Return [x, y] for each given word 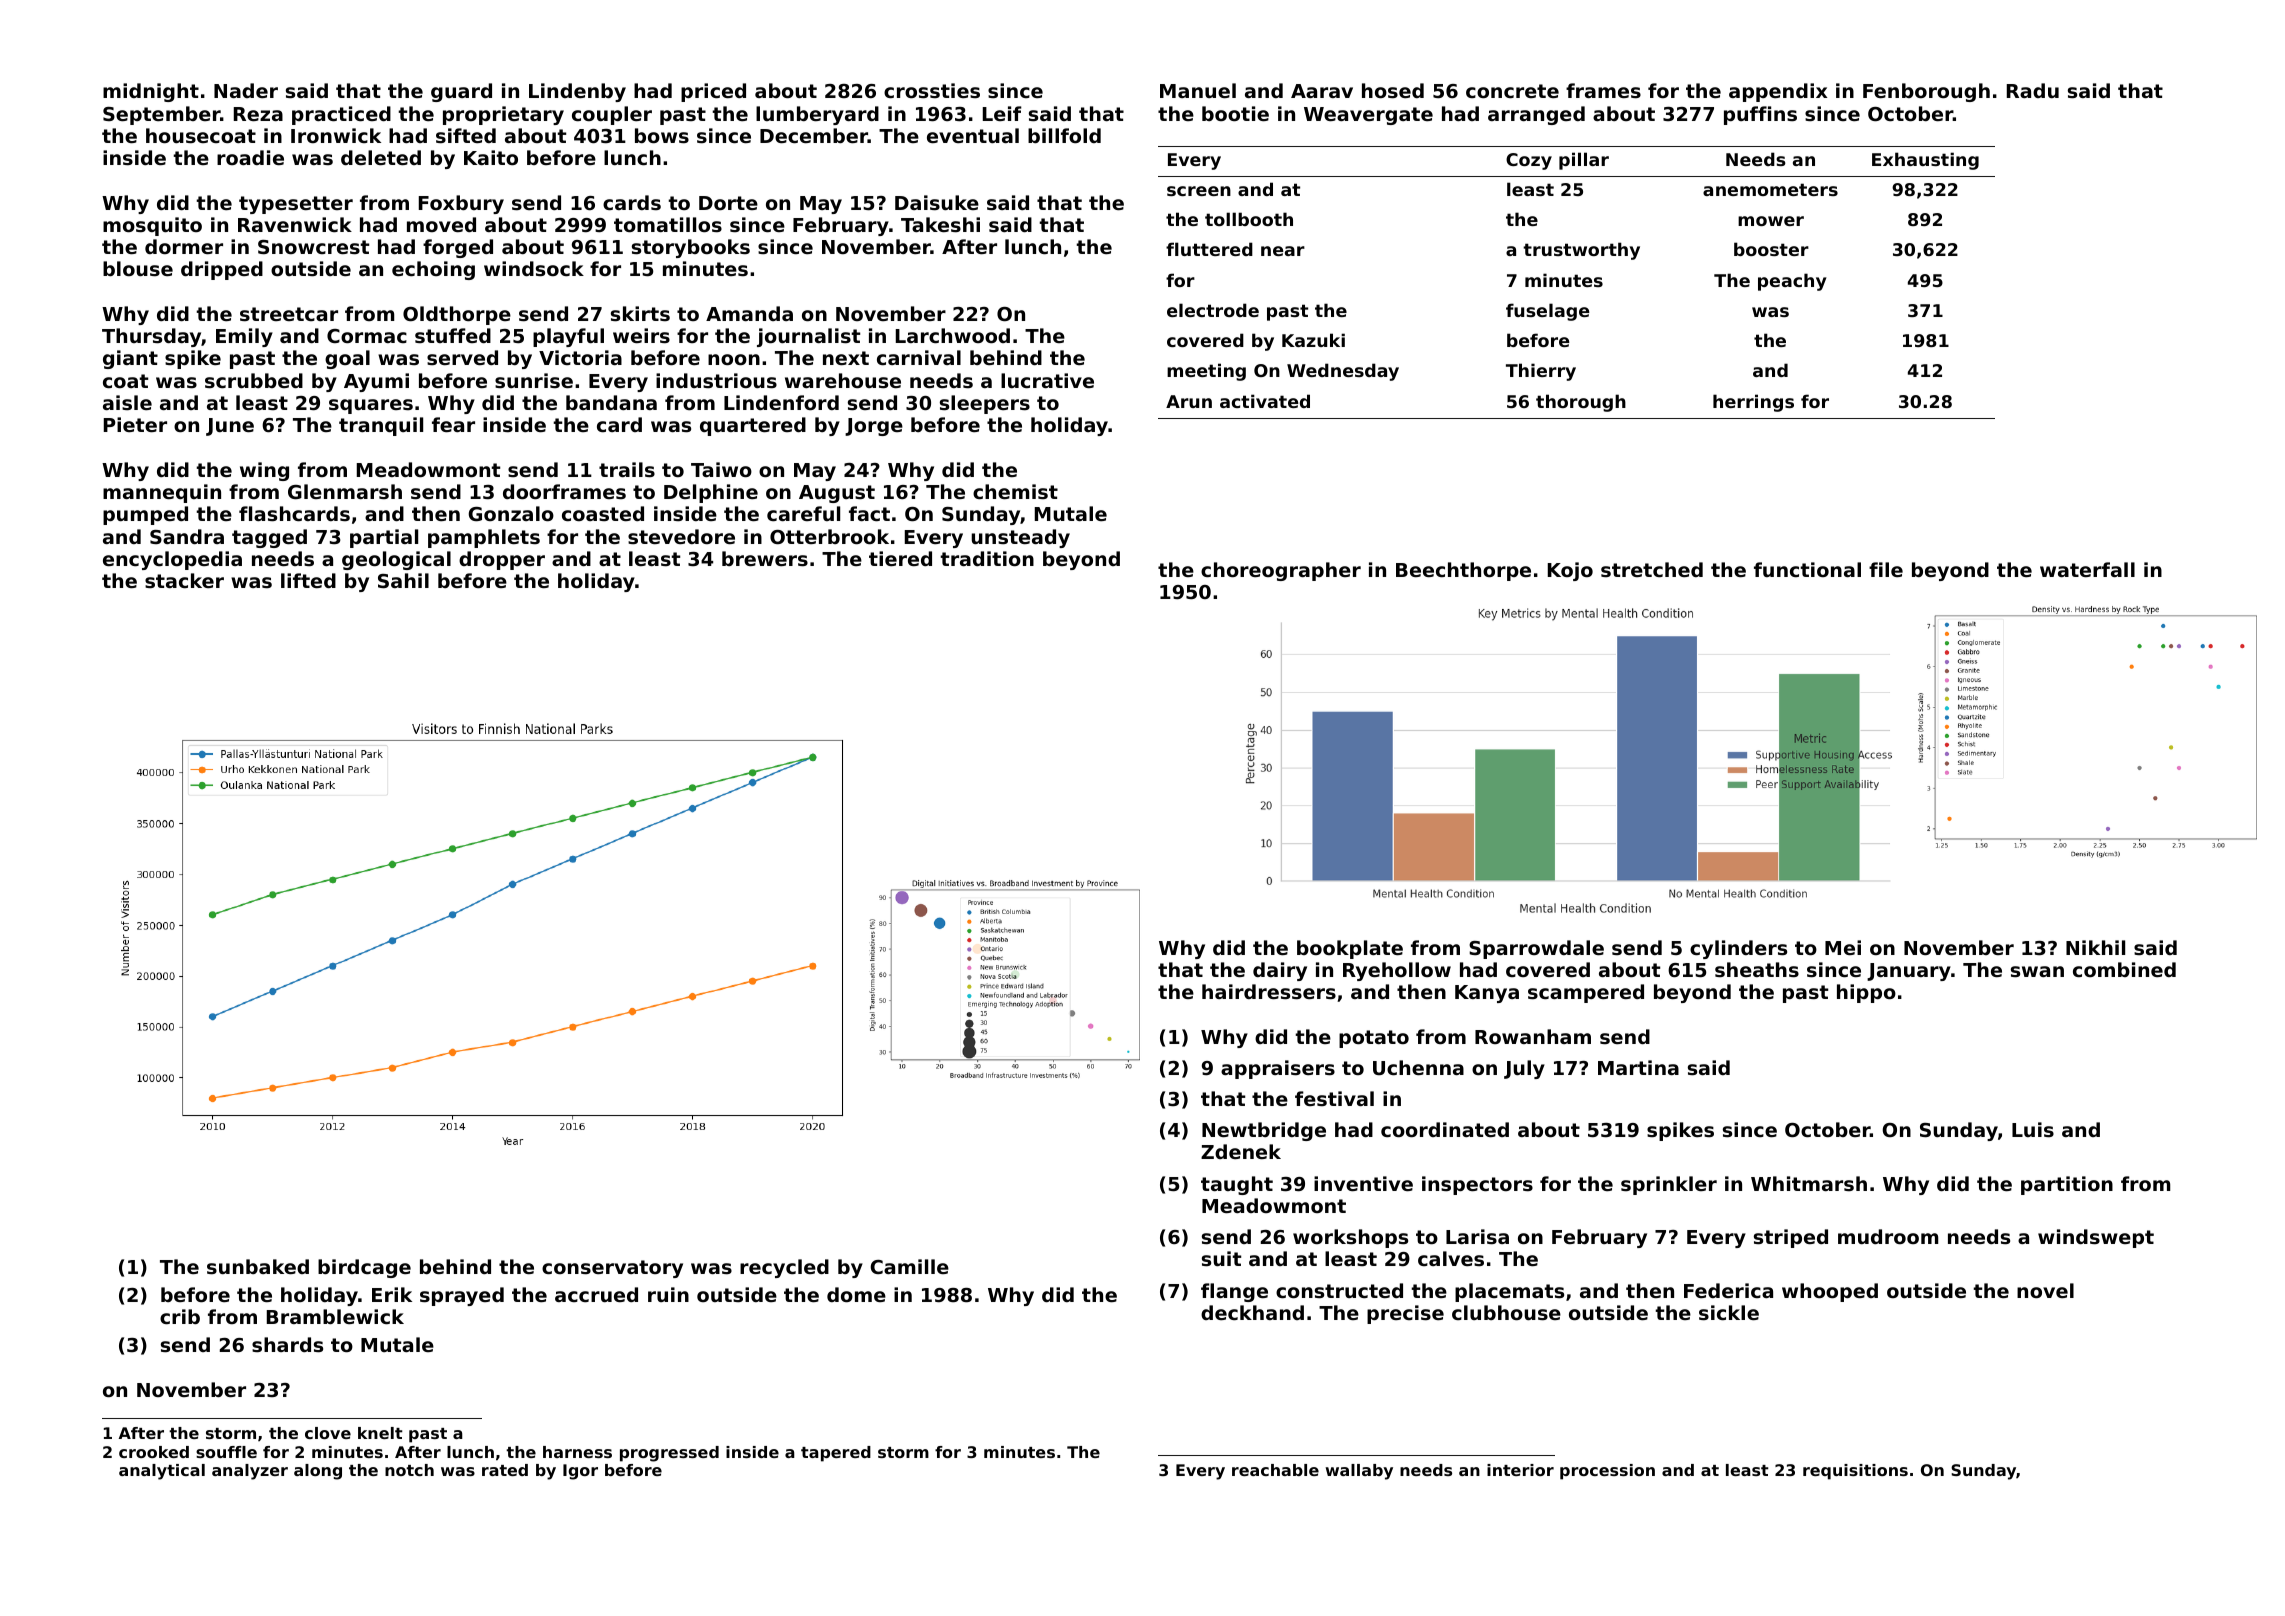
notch [409, 1470]
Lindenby [577, 92]
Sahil [403, 581]
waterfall [2087, 569]
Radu [2033, 90]
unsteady [1020, 538]
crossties [932, 91]
